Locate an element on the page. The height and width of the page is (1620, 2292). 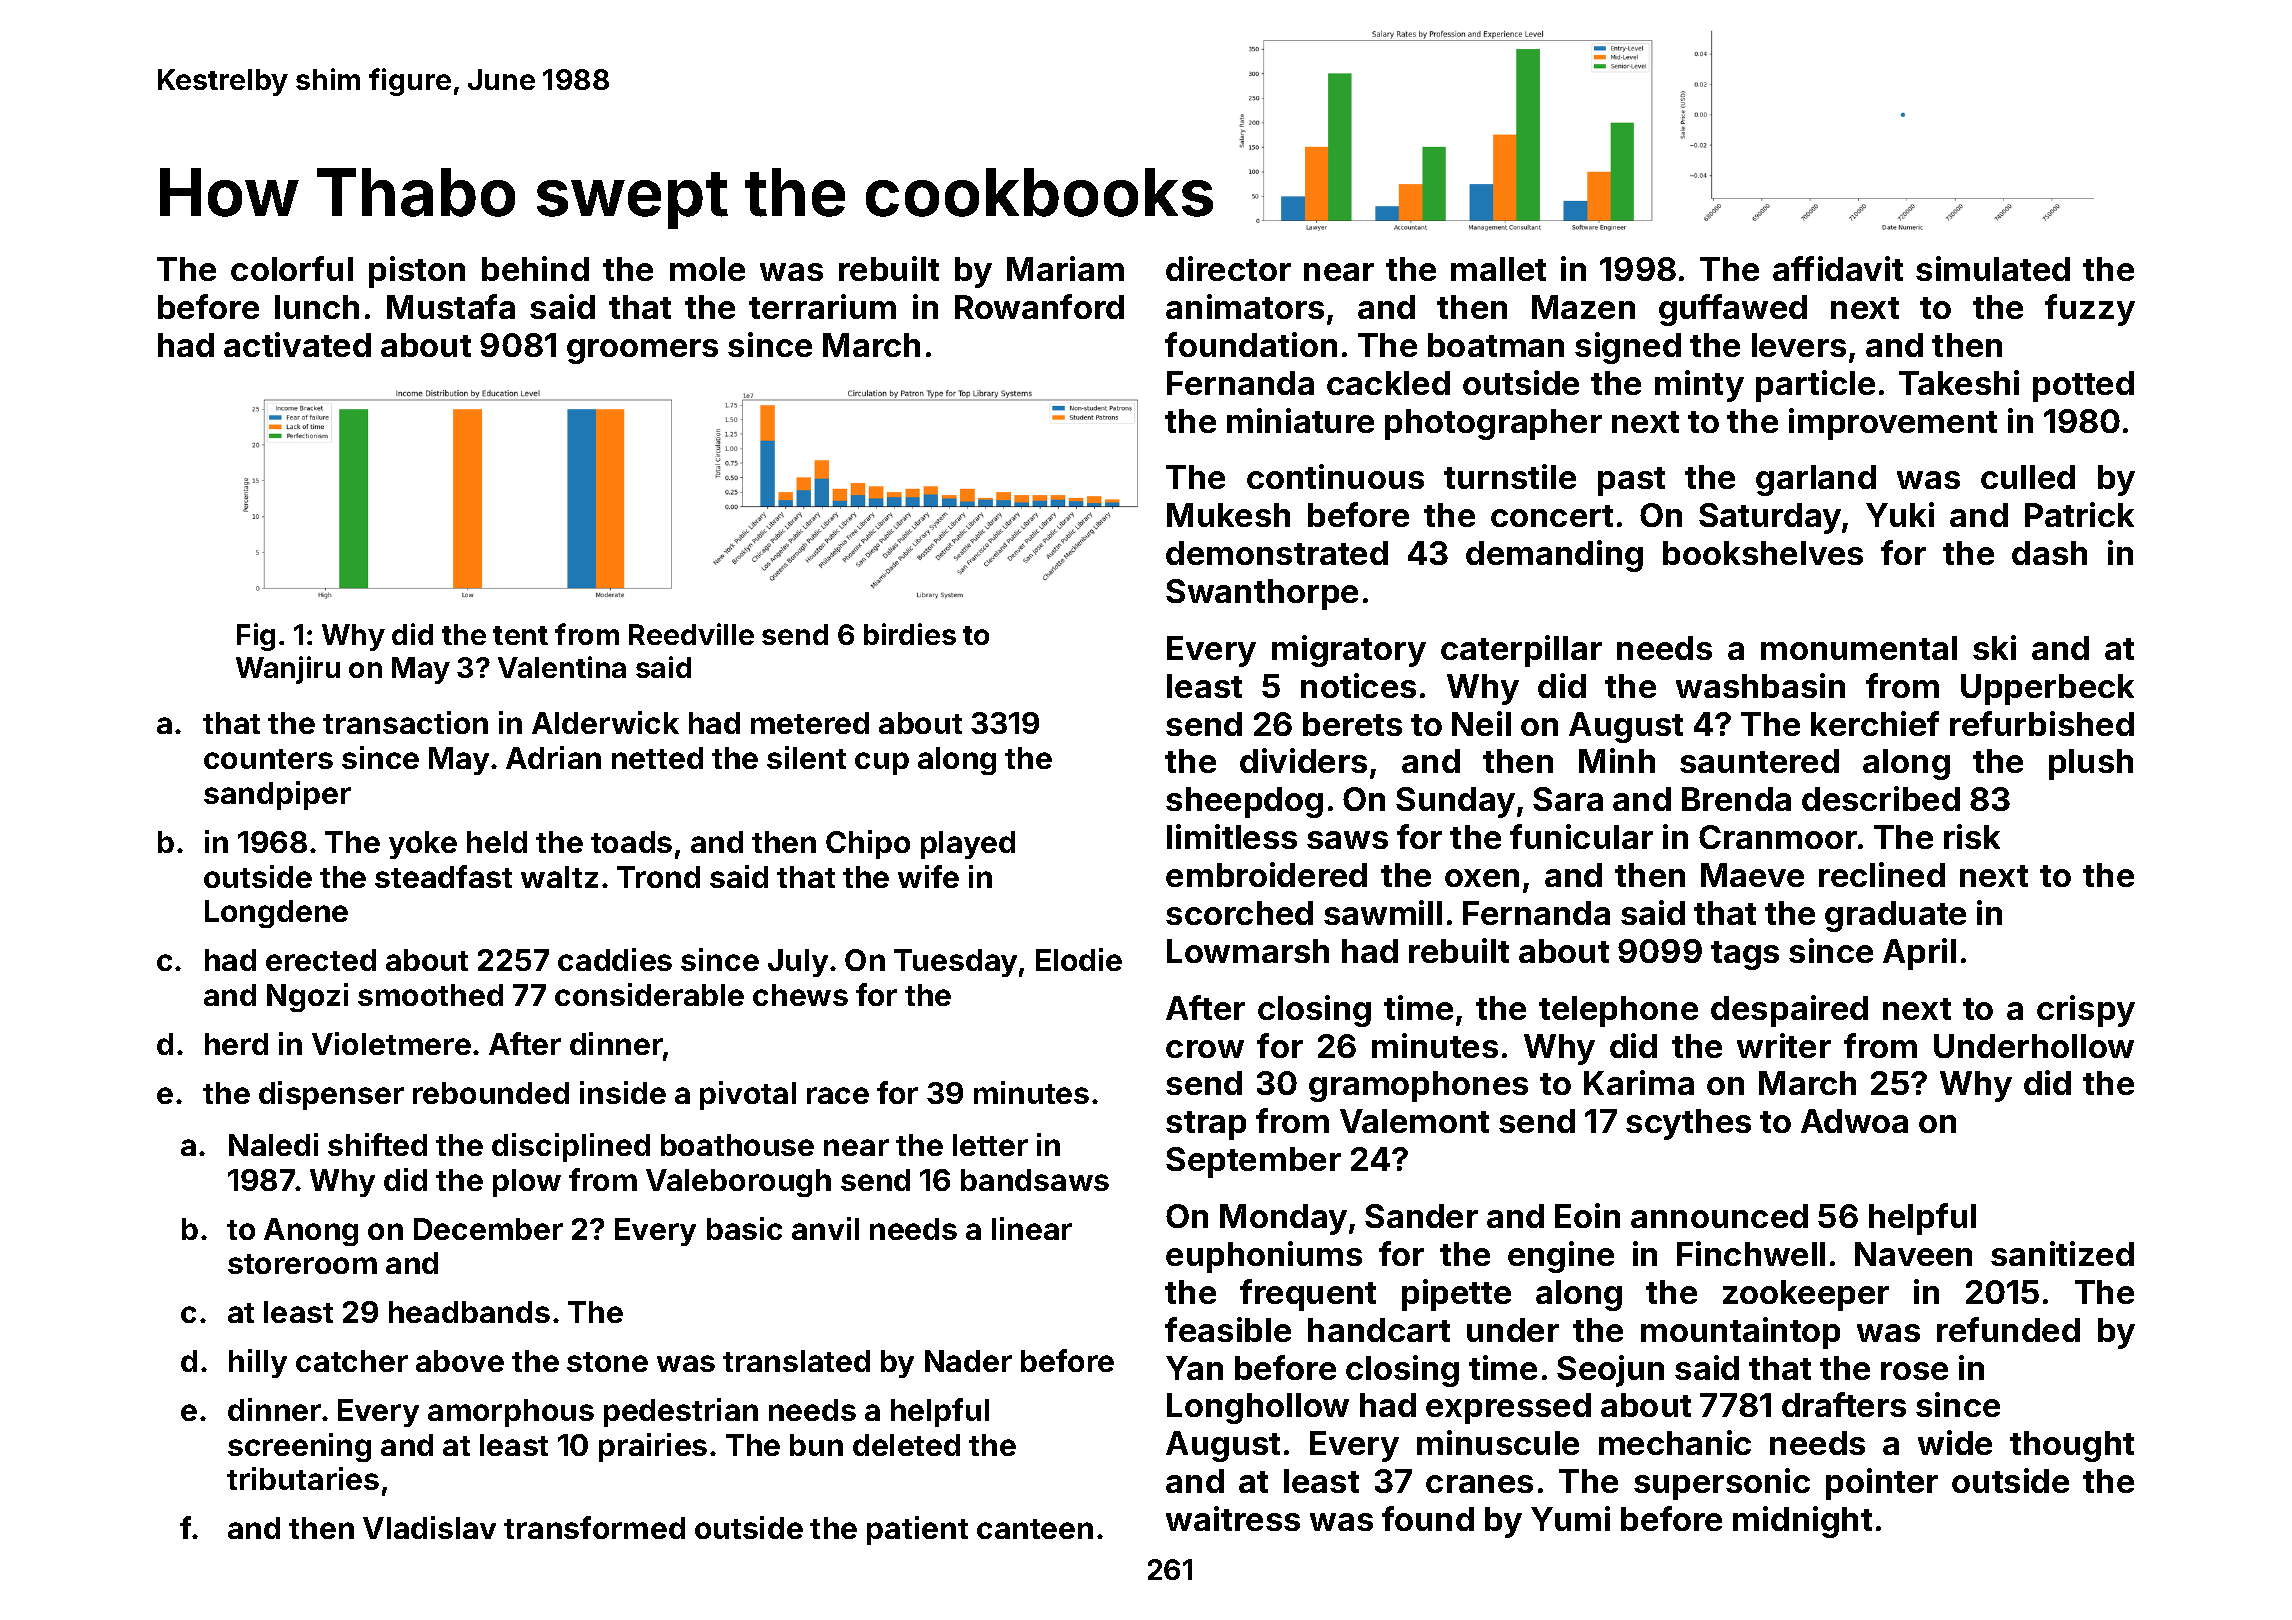
erected is located at coordinates (321, 960).
